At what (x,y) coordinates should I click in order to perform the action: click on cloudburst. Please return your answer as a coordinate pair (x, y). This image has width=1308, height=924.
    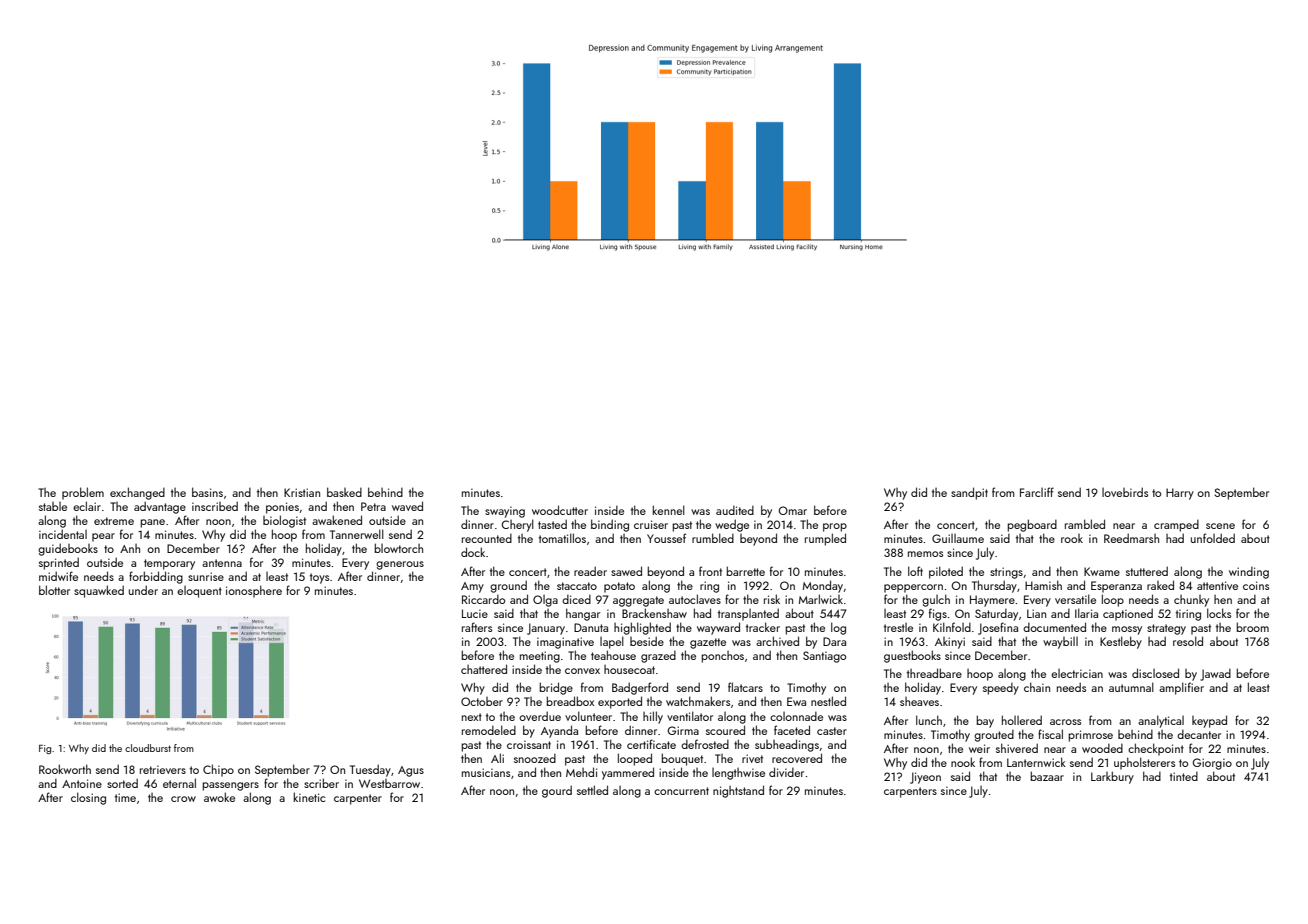
    Looking at the image, I should click on (148, 748).
